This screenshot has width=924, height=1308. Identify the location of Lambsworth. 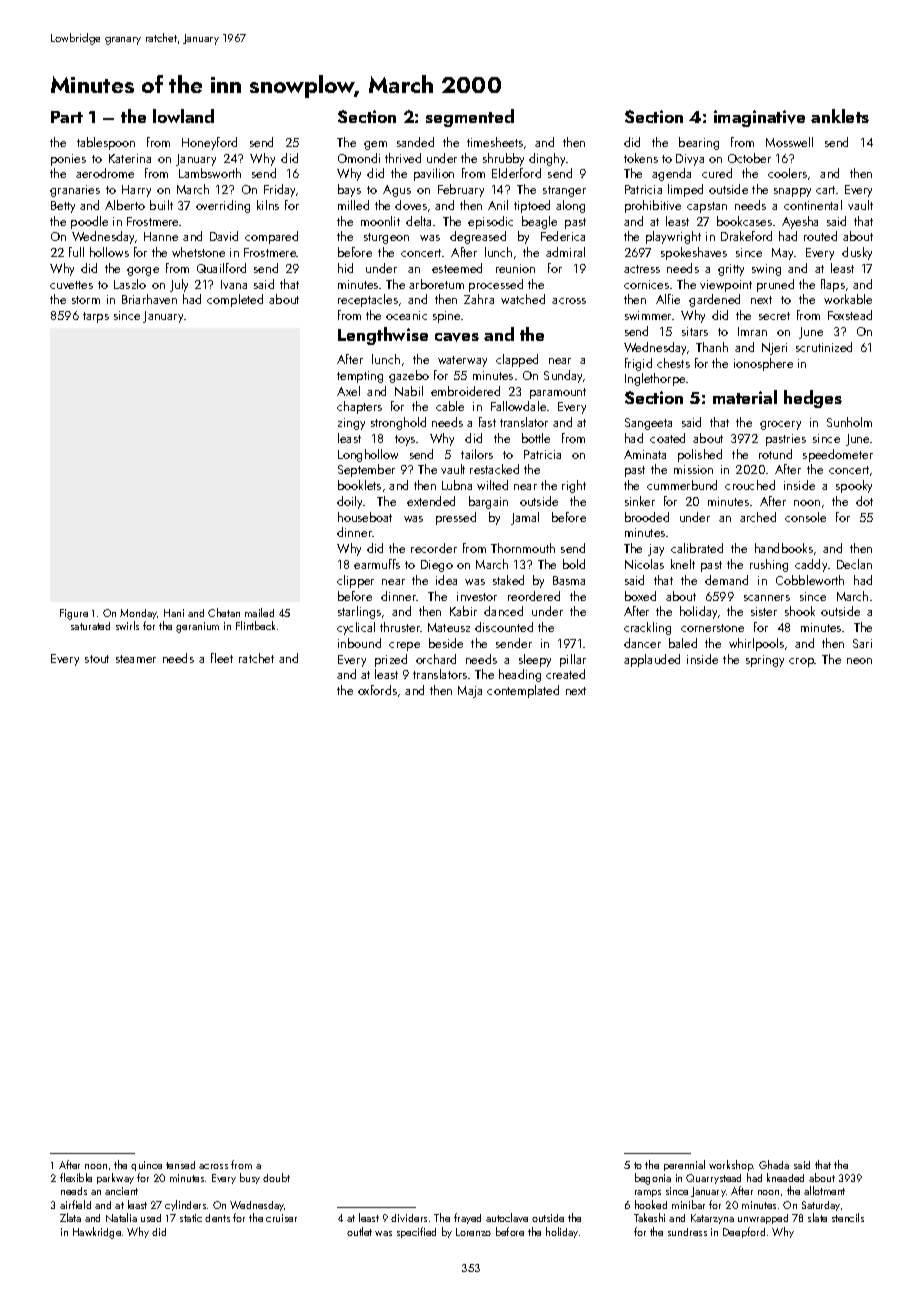
(210, 173).
